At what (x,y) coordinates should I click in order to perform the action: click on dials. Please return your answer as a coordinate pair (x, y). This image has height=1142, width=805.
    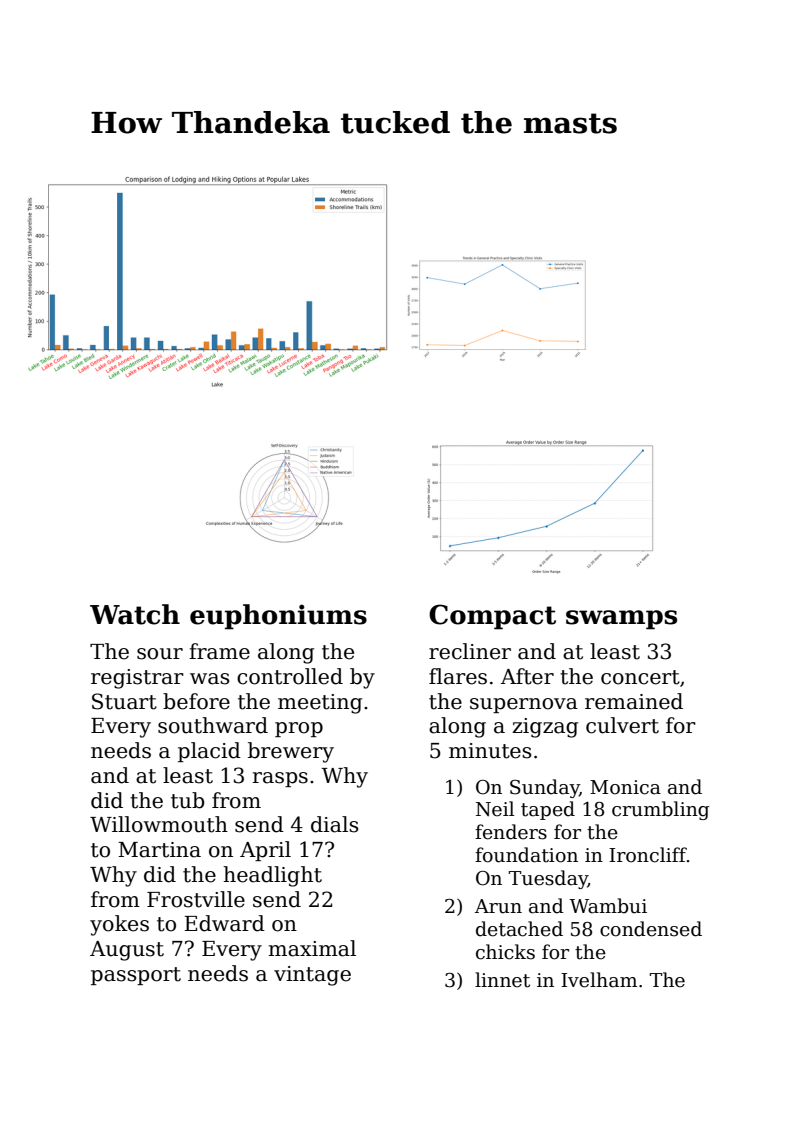
    Looking at the image, I should click on (334, 824).
